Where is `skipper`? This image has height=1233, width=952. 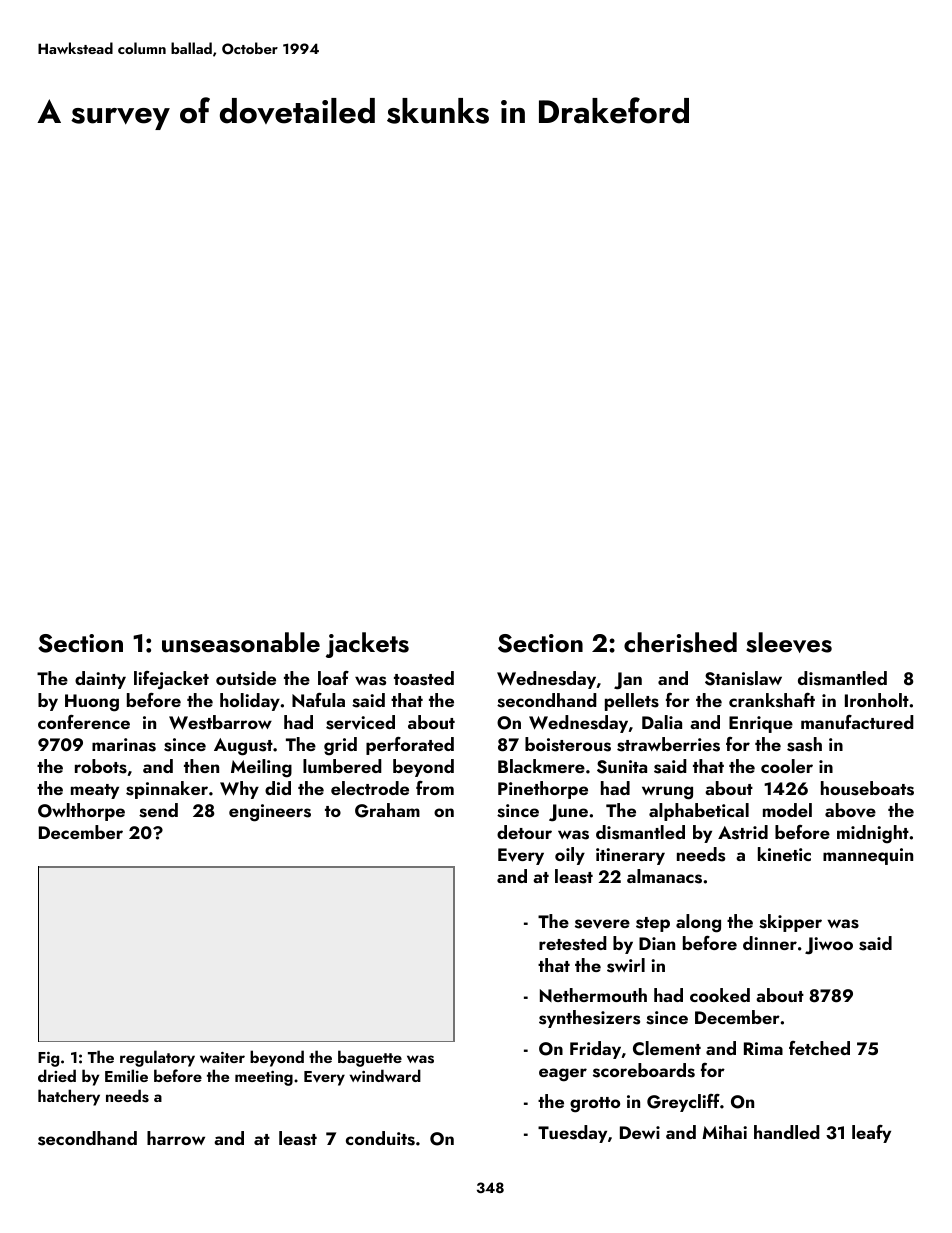
skipper is located at coordinates (790, 923).
